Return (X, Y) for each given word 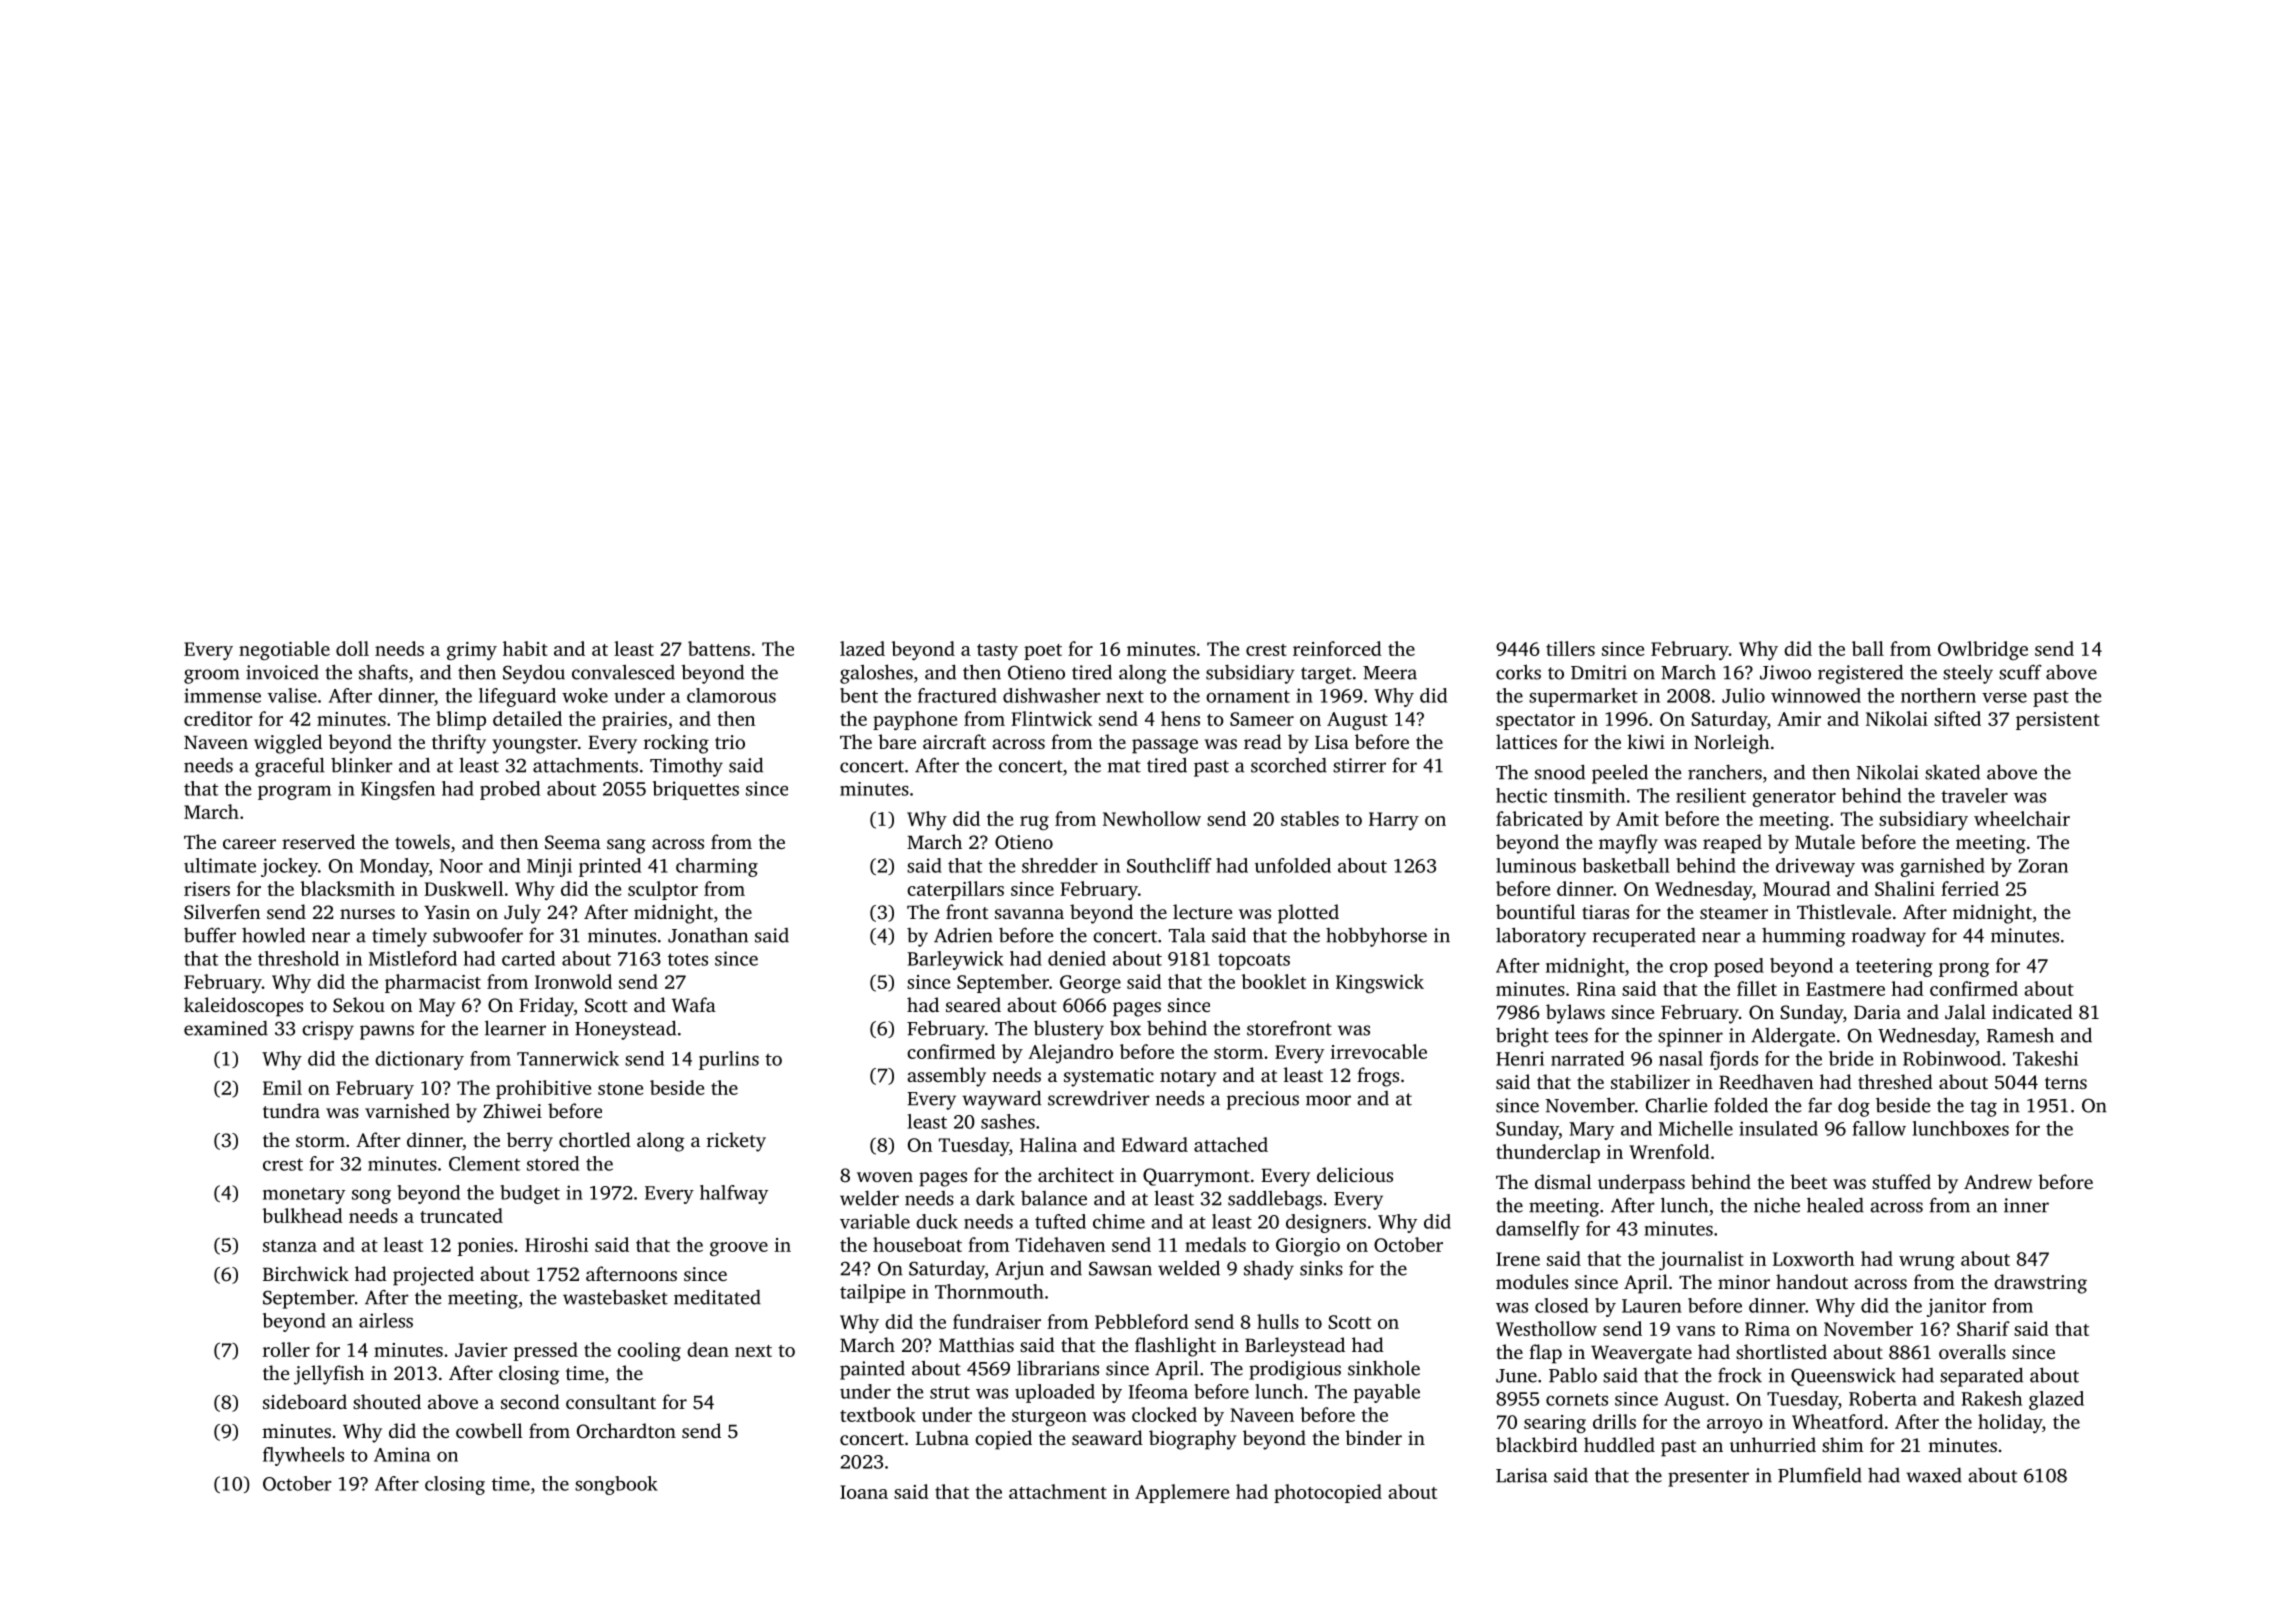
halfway (734, 1194)
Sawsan (1120, 1268)
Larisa (1521, 1475)
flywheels (303, 1456)
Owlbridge (1983, 650)
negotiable (284, 650)
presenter (1708, 1478)
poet (1043, 652)
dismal (1563, 1181)
